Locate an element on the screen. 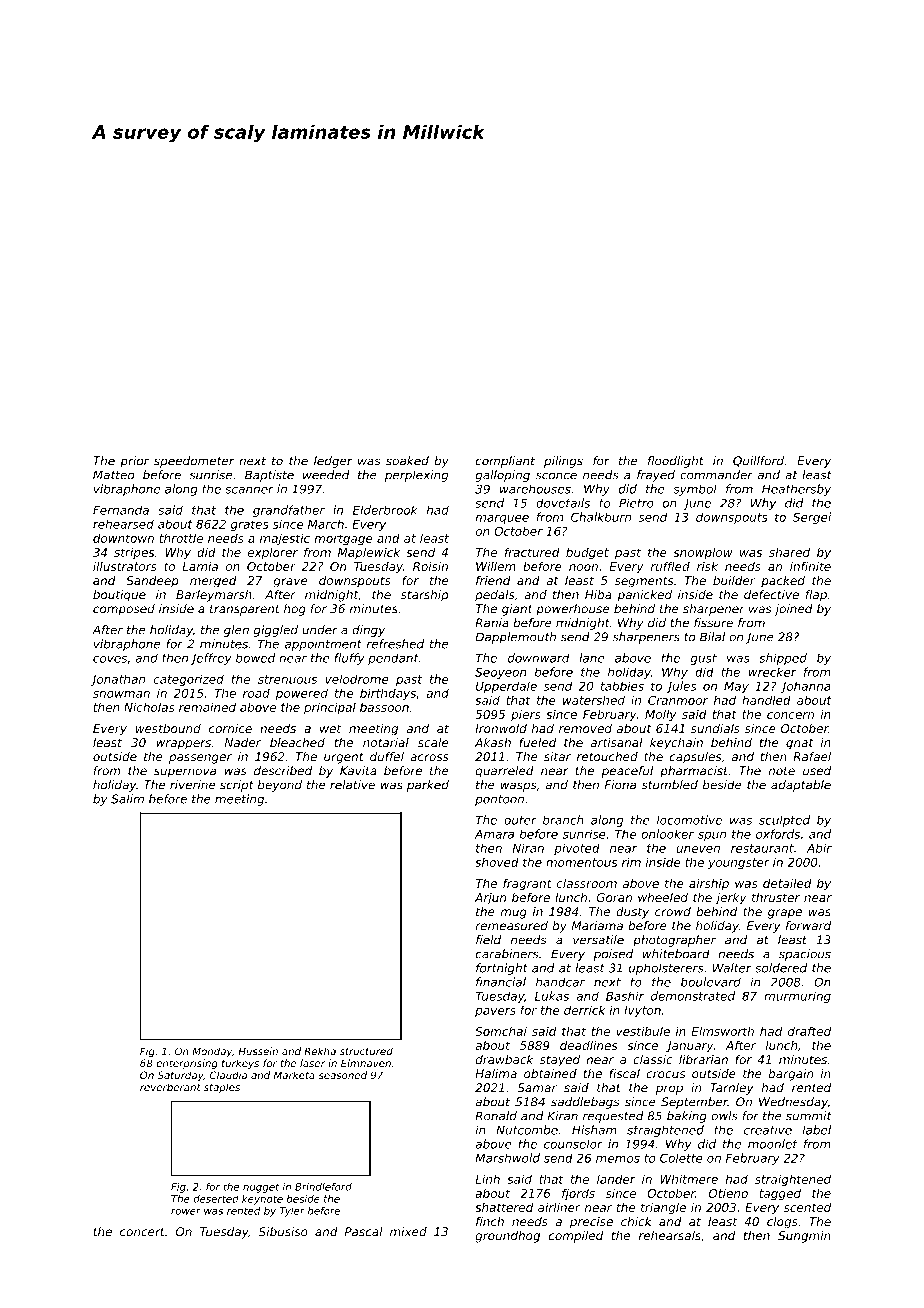 The width and height of the screenshot is (924, 1308). Elderbrook is located at coordinates (385, 510).
